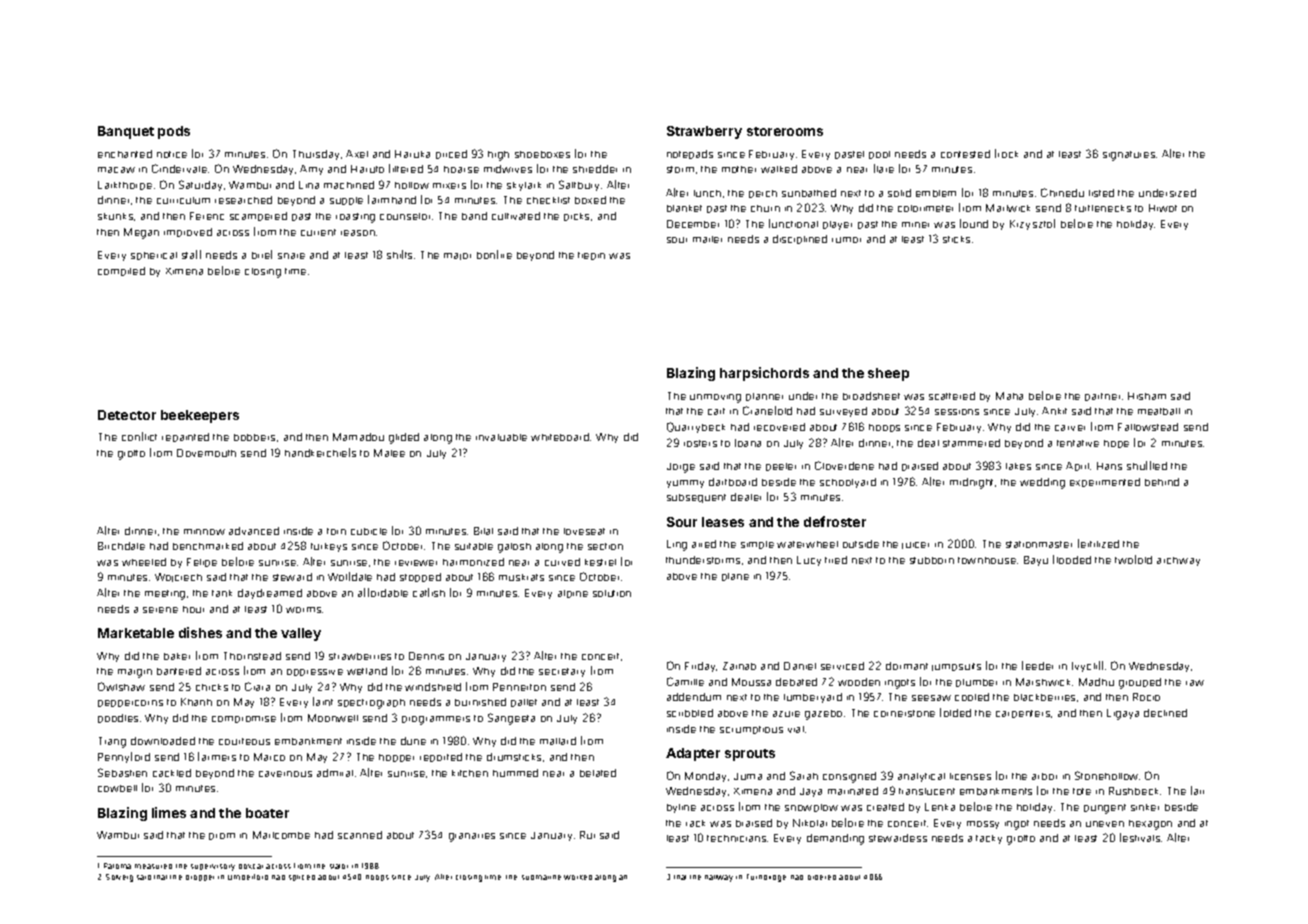  I want to click on townhouse, so click(987, 560).
